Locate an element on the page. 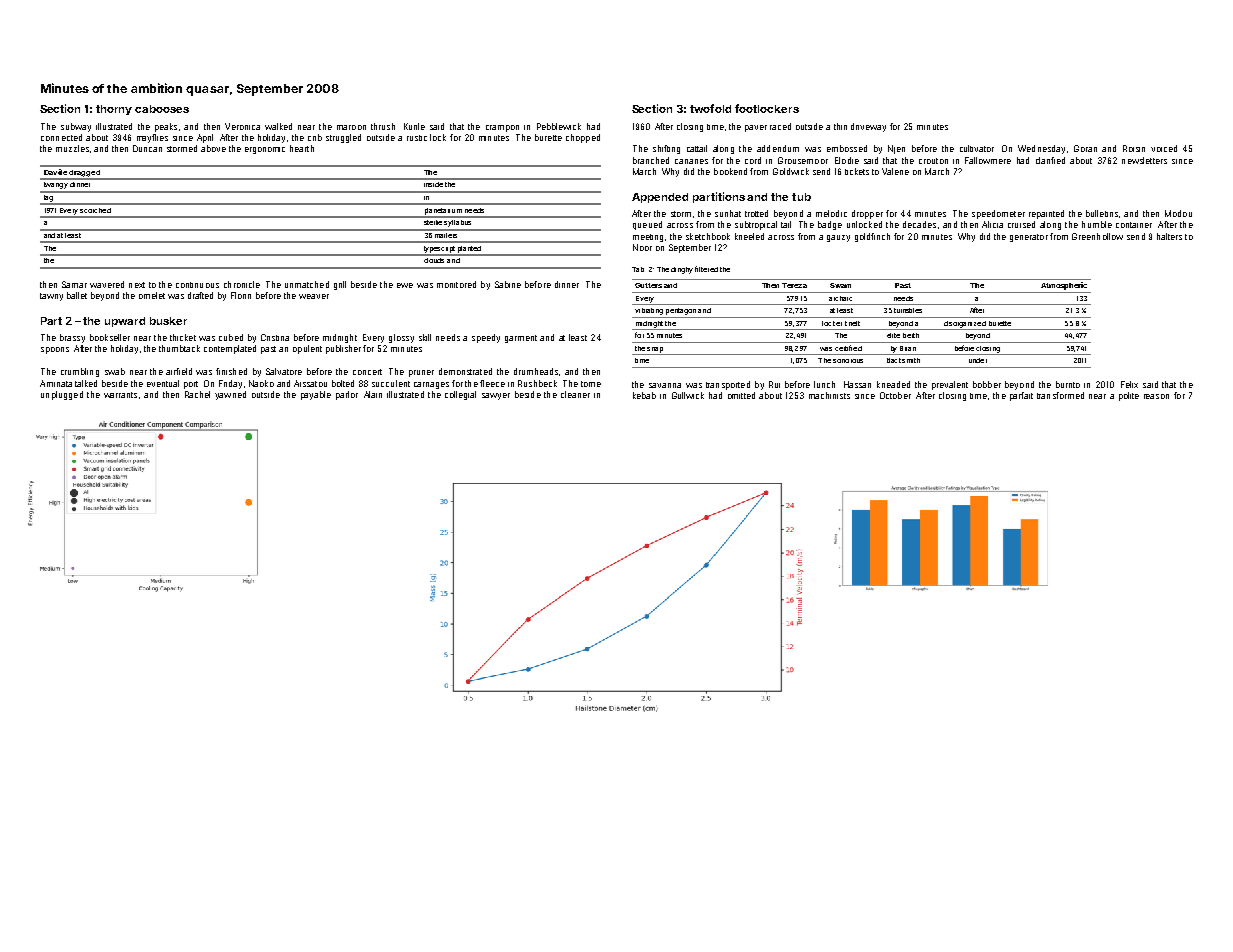  warrants is located at coordinates (120, 395).
